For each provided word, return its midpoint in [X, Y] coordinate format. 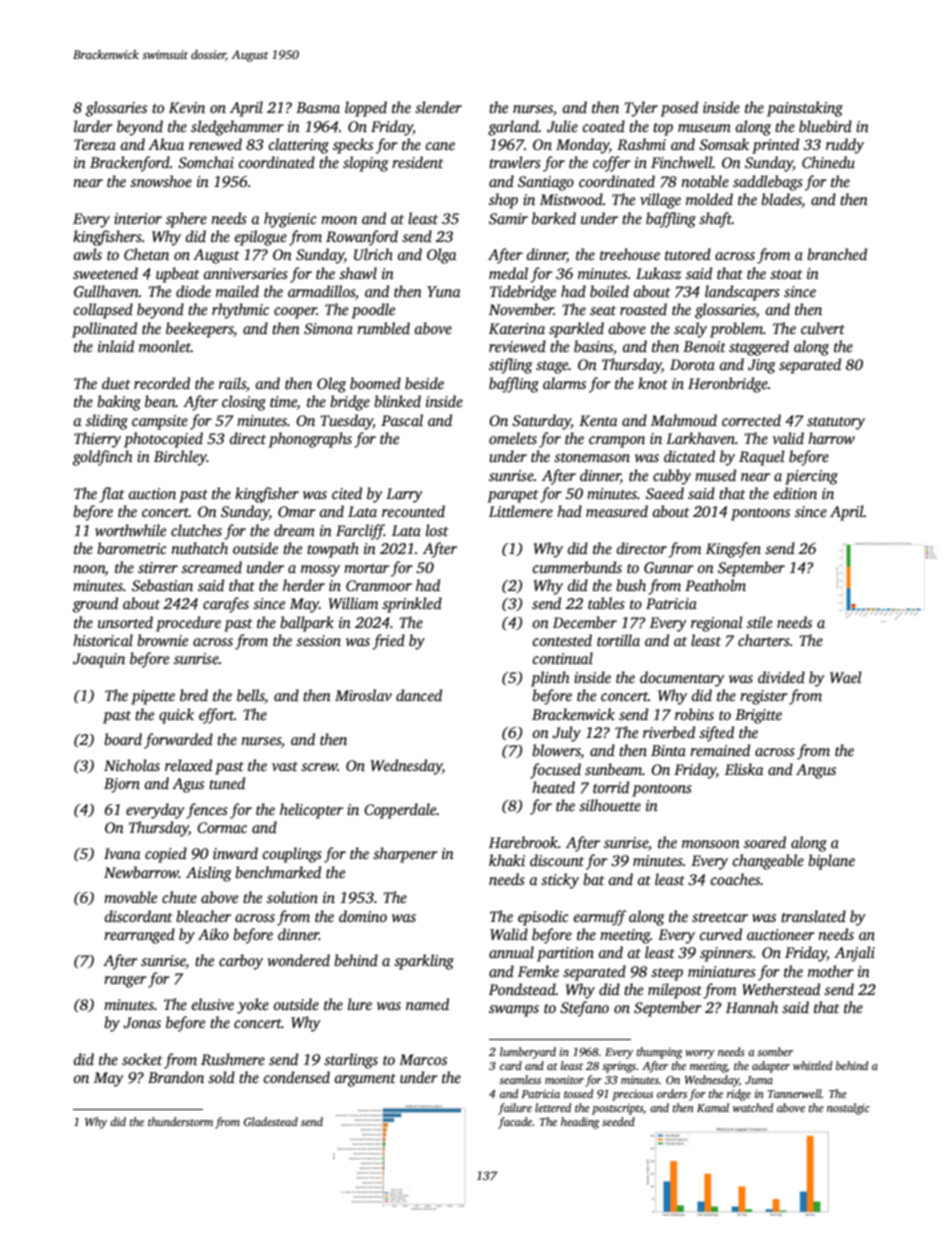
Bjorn [122, 785]
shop [503, 201]
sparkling [424, 962]
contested [562, 640]
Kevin [187, 107]
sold [221, 1077]
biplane [831, 862]
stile [759, 622]
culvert [823, 328]
